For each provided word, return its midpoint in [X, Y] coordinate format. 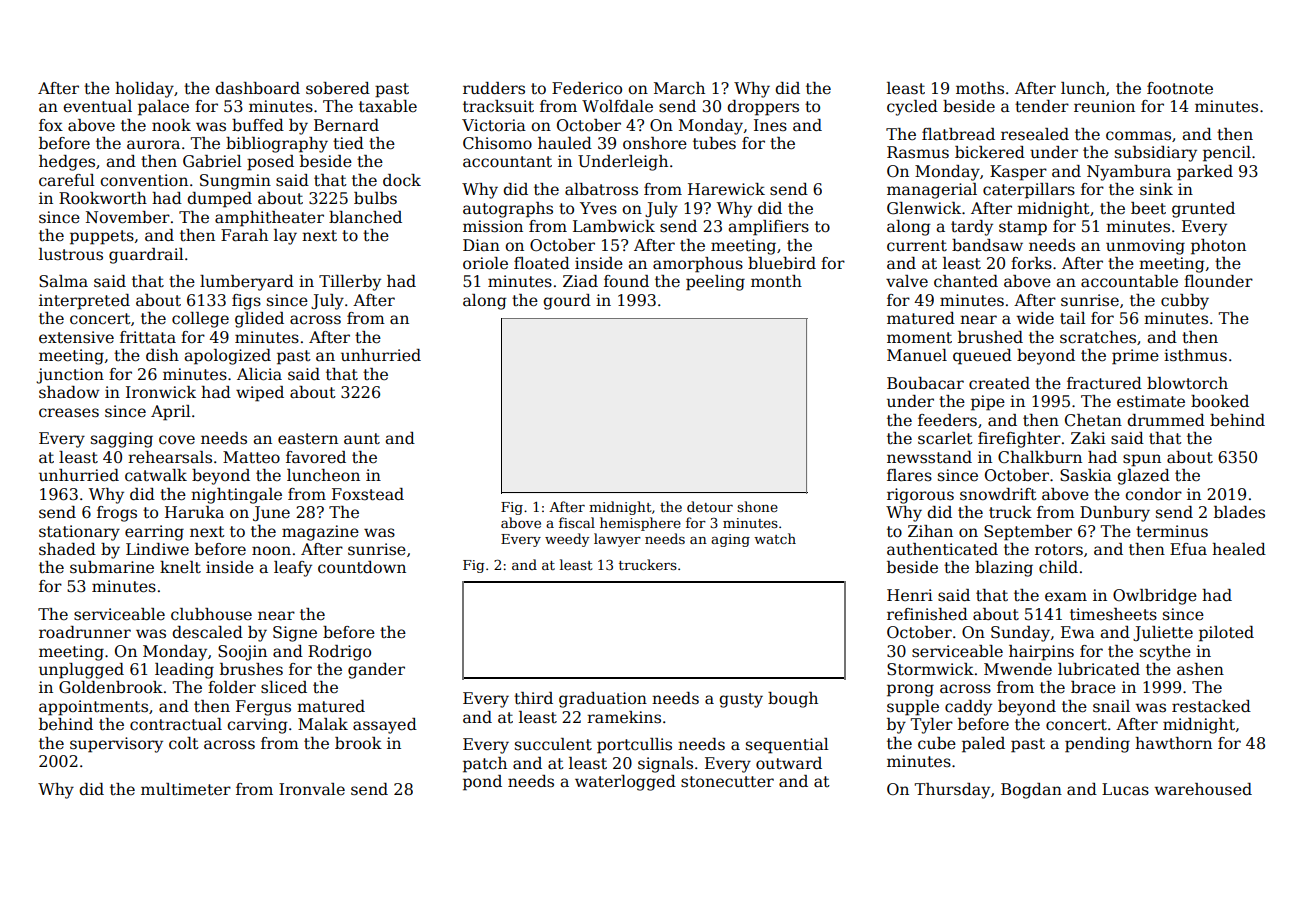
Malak [323, 724]
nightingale [236, 496]
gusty [741, 700]
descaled [207, 632]
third [533, 698]
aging [730, 540]
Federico [587, 88]
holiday [144, 90]
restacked [1211, 706]
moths [980, 88]
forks [1031, 263]
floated [542, 263]
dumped [219, 200]
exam [1066, 597]
